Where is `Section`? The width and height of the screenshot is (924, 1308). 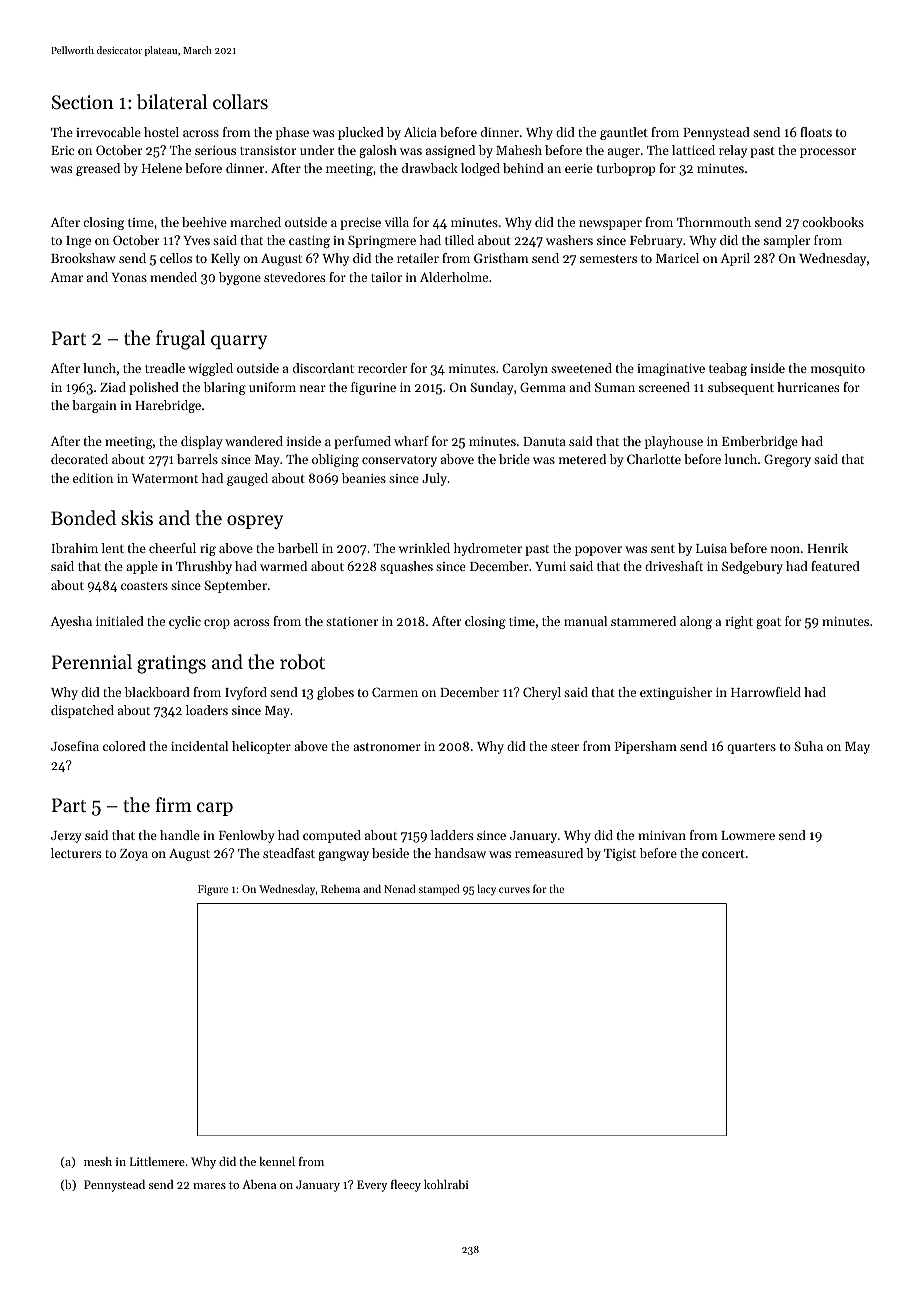
Section is located at coordinates (83, 102).
